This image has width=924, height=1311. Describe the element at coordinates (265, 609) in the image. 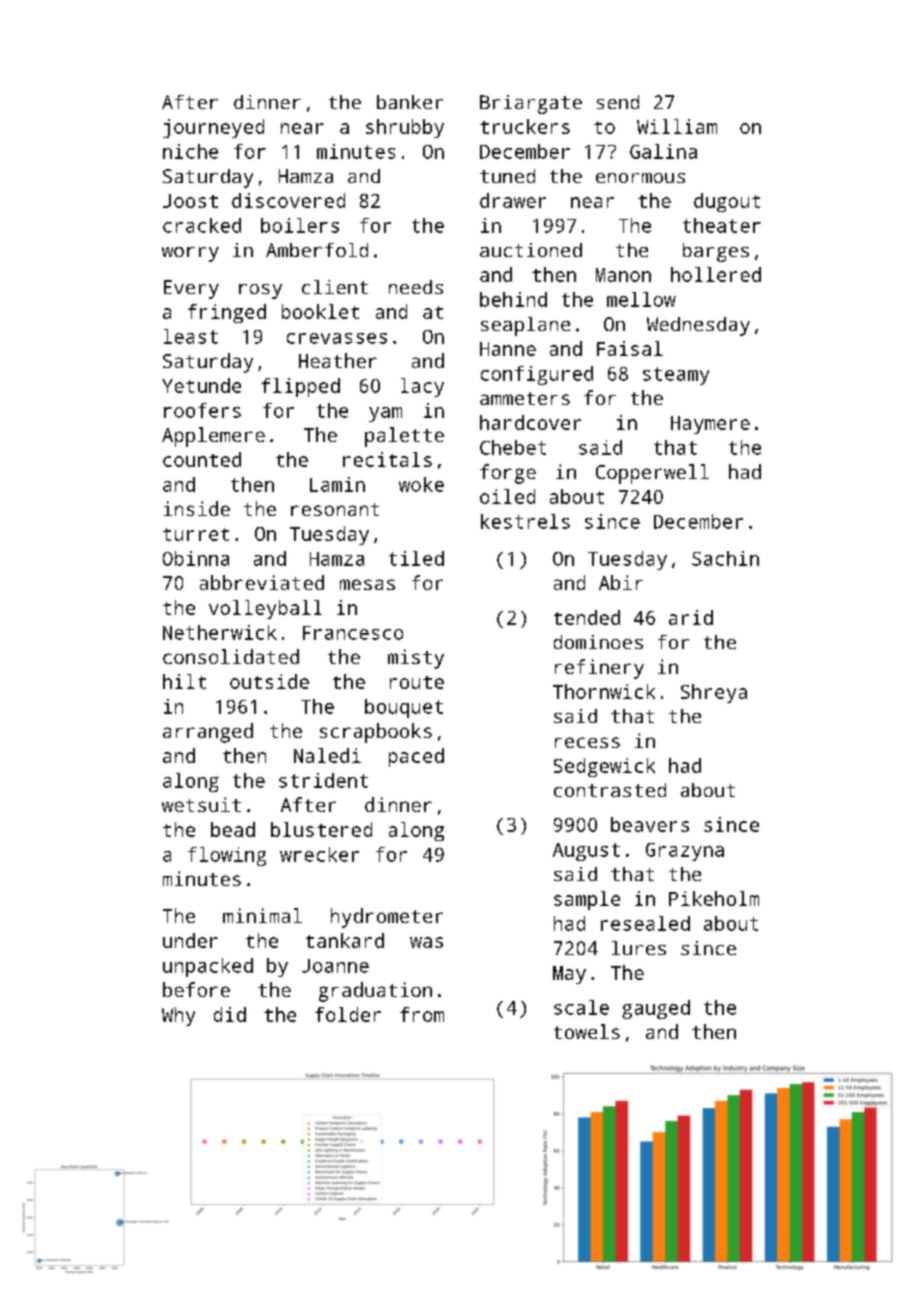

I see `volleyball` at that location.
